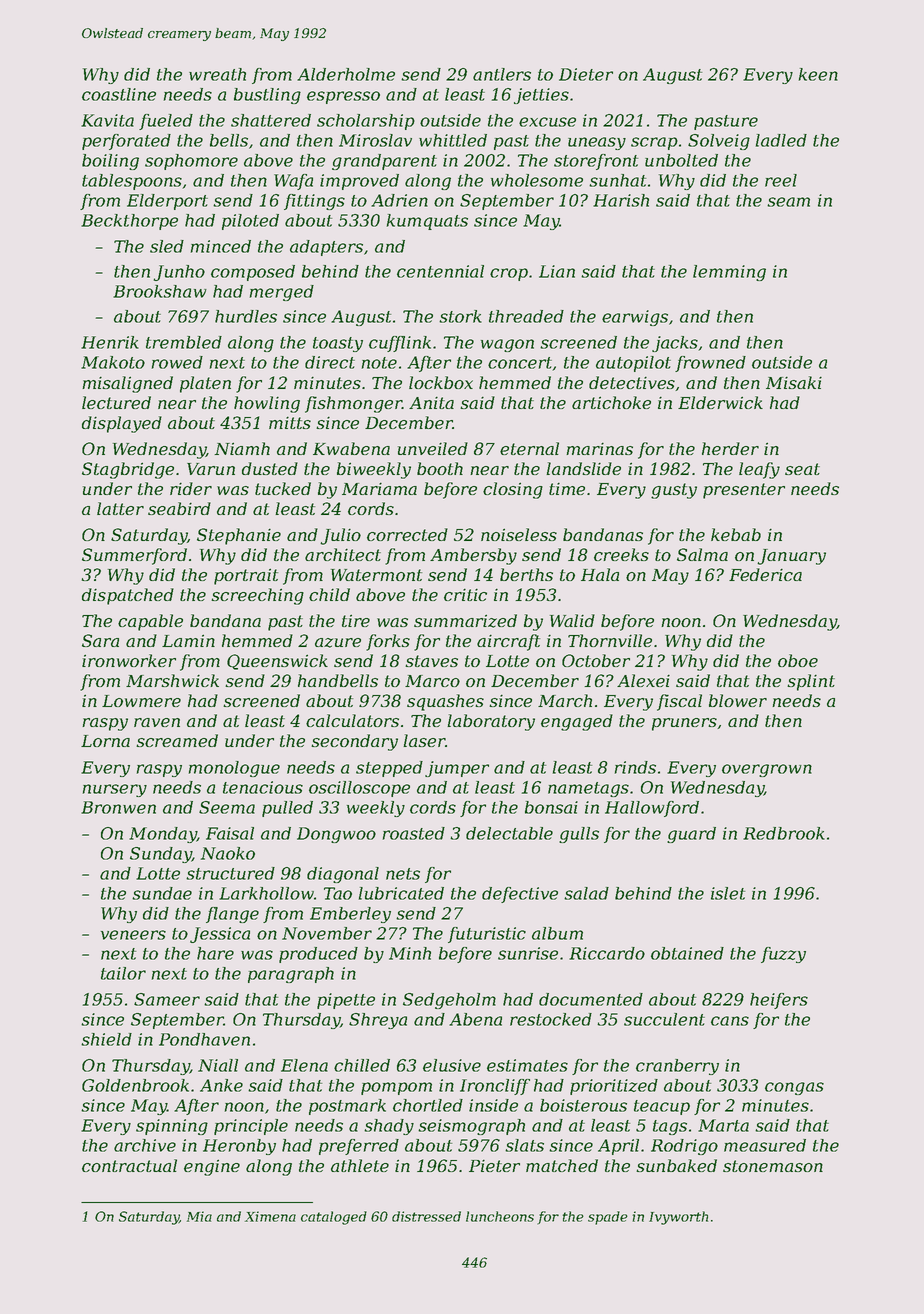 The image size is (924, 1314). Describe the element at coordinates (270, 1216) in the screenshot. I see `Ximena` at that location.
